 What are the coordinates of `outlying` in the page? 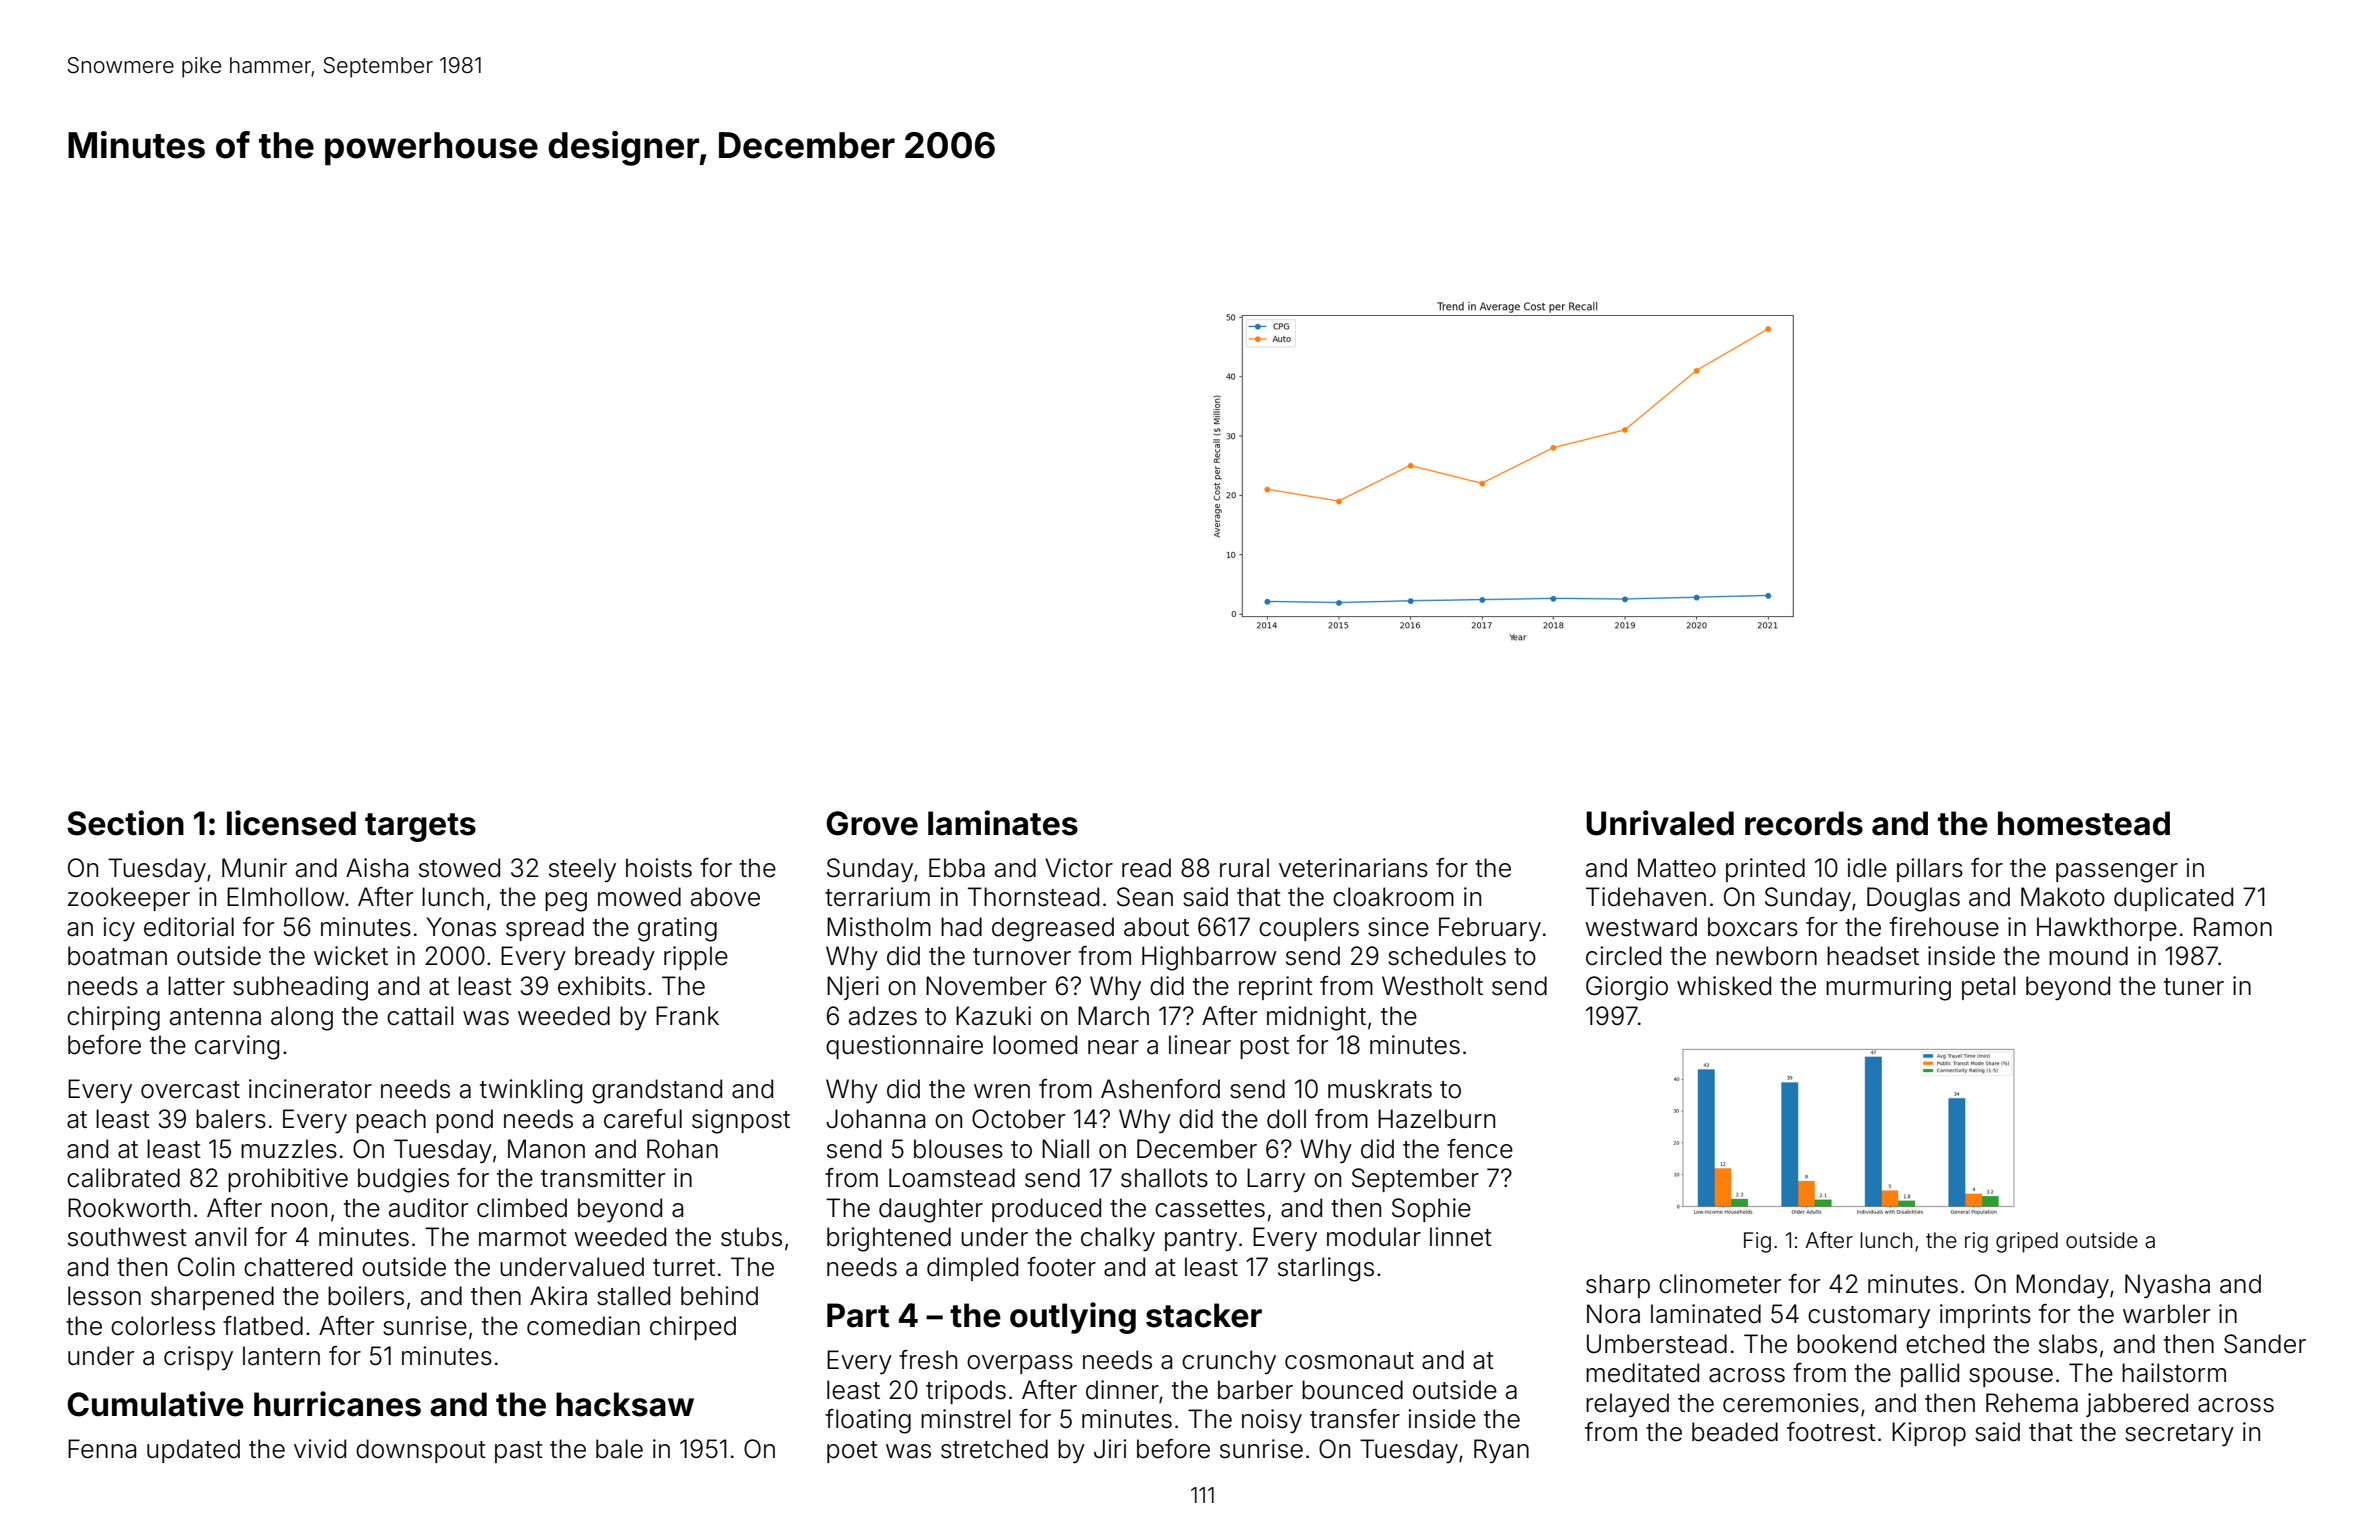 It's located at (1073, 1318).
